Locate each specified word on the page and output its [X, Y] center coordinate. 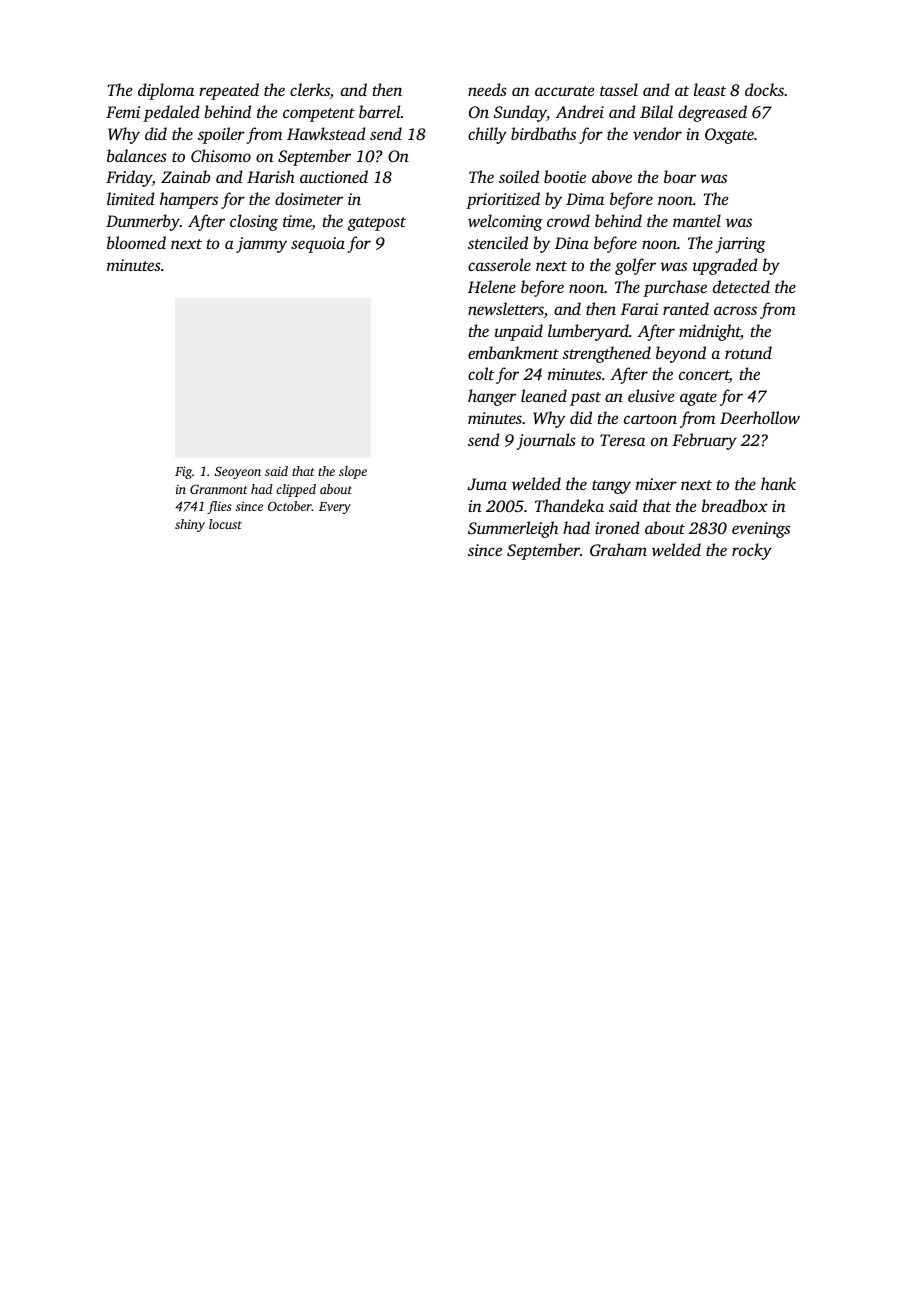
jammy [261, 245]
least [710, 89]
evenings [761, 530]
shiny [190, 525]
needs [487, 89]
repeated [229, 91]
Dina [572, 243]
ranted [686, 308]
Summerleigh [513, 529]
